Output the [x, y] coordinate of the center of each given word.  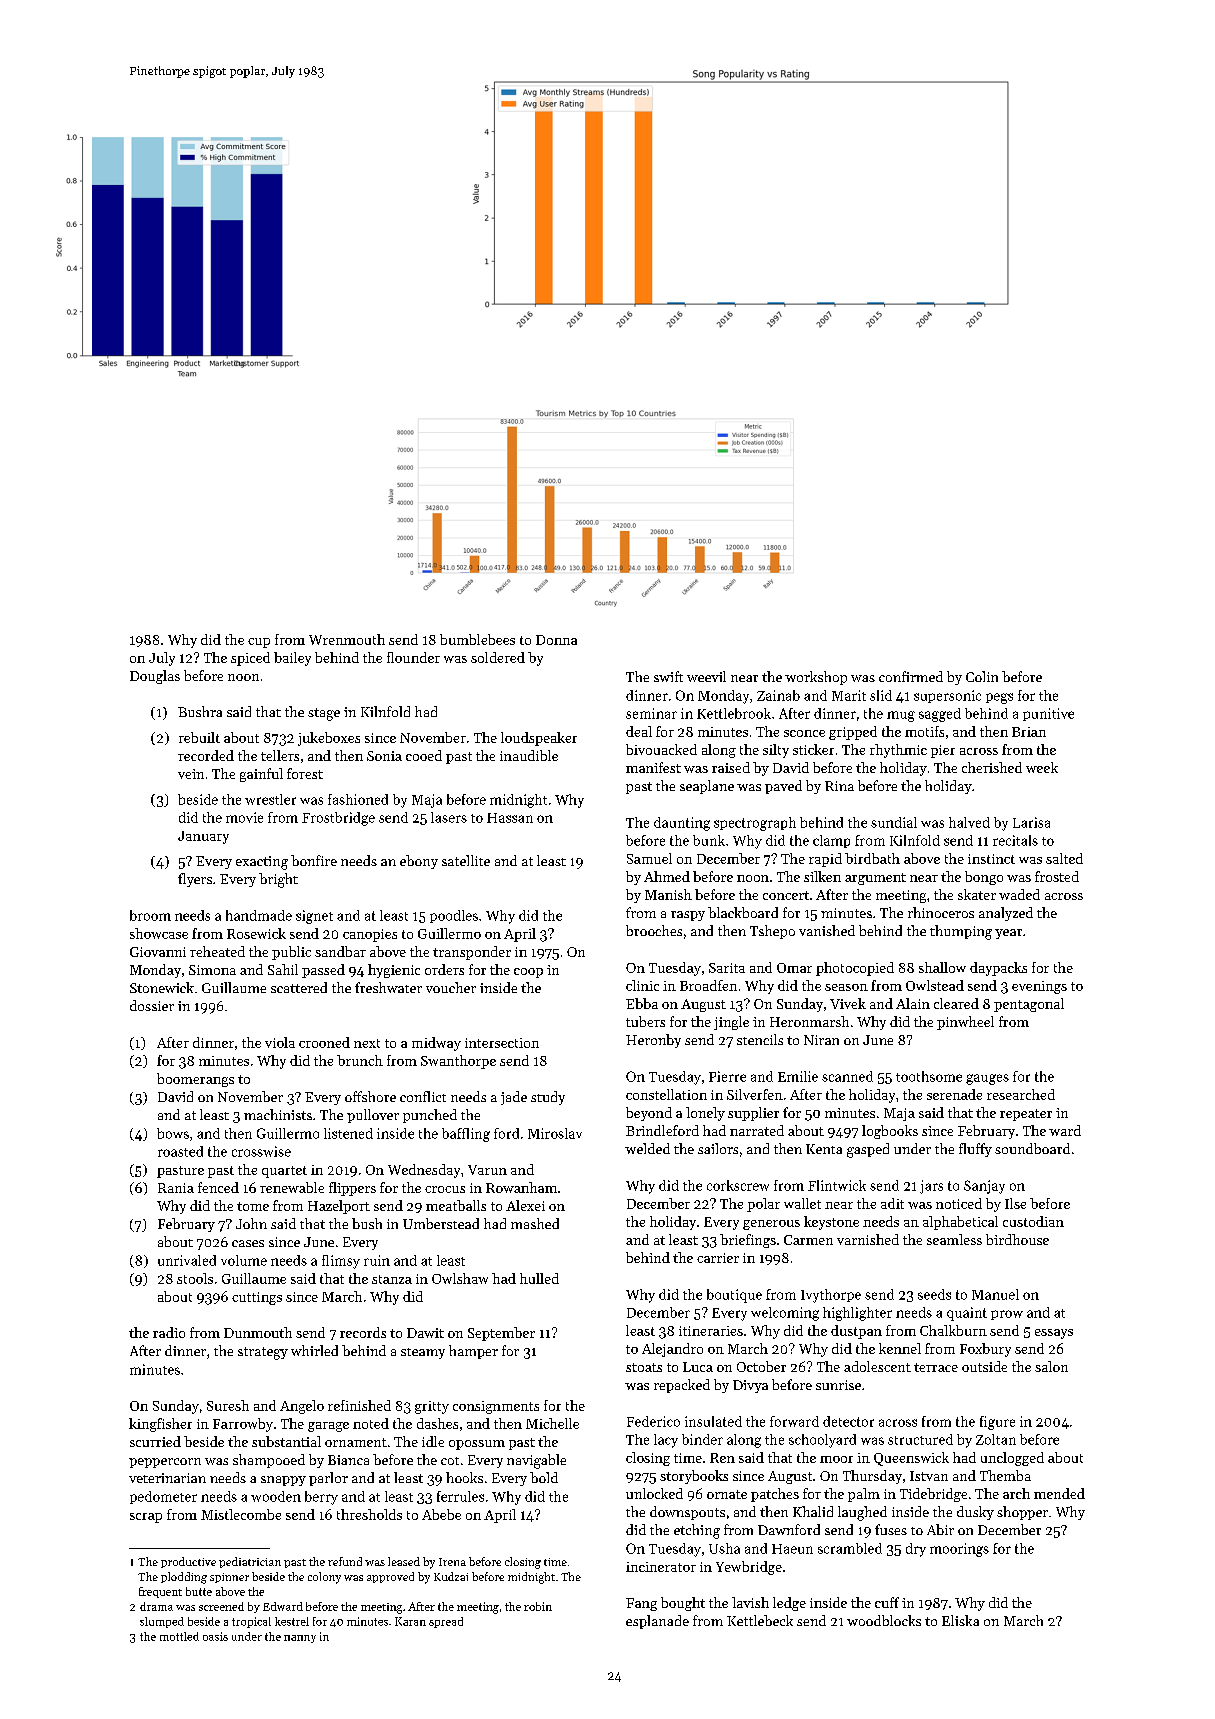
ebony [419, 862]
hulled [539, 1278]
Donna [556, 640]
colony [324, 1578]
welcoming [785, 1314]
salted [1064, 858]
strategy [263, 1353]
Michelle [552, 1423]
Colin [982, 676]
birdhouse [1017, 1239]
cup [259, 643]
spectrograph [755, 824]
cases [248, 1243]
